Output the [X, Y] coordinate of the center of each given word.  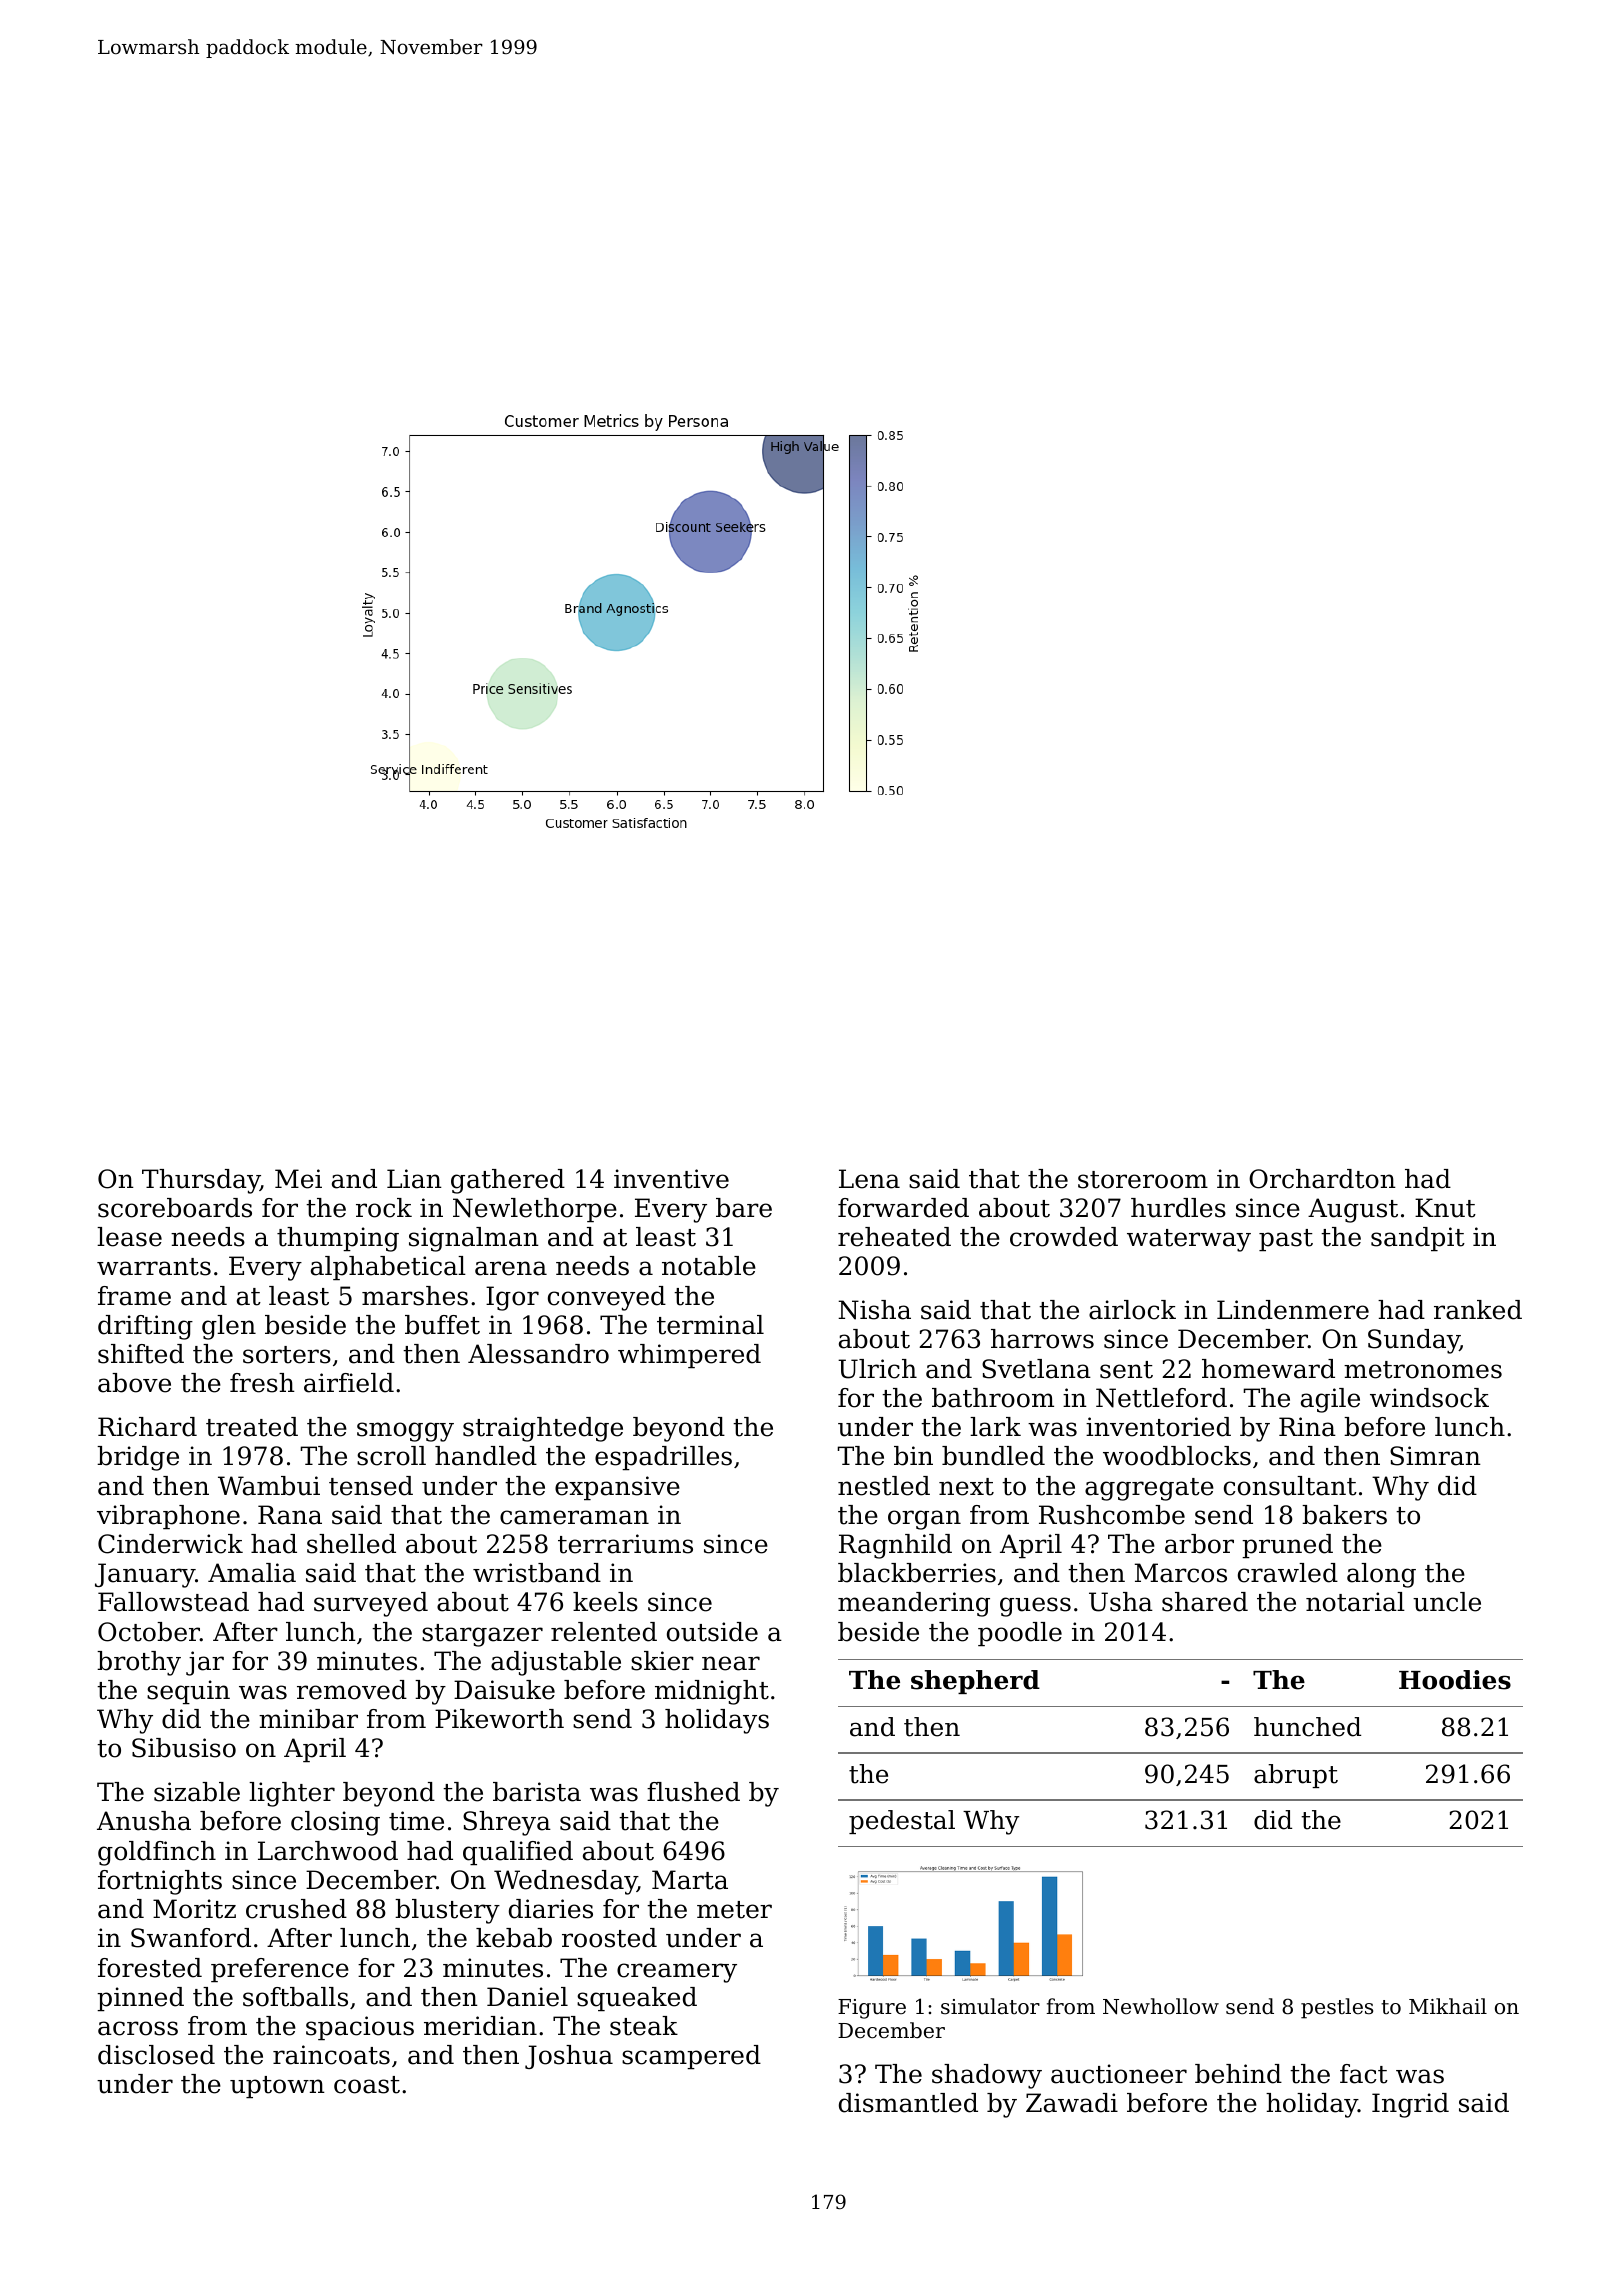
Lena [869, 1179]
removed [352, 1690]
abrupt [1296, 1776]
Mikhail [1448, 2006]
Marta [690, 1880]
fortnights [160, 1882]
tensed [371, 1486]
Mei [298, 1179]
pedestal [902, 1822]
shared [1205, 1602]
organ [924, 1520]
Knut [1445, 1208]
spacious [360, 2028]
